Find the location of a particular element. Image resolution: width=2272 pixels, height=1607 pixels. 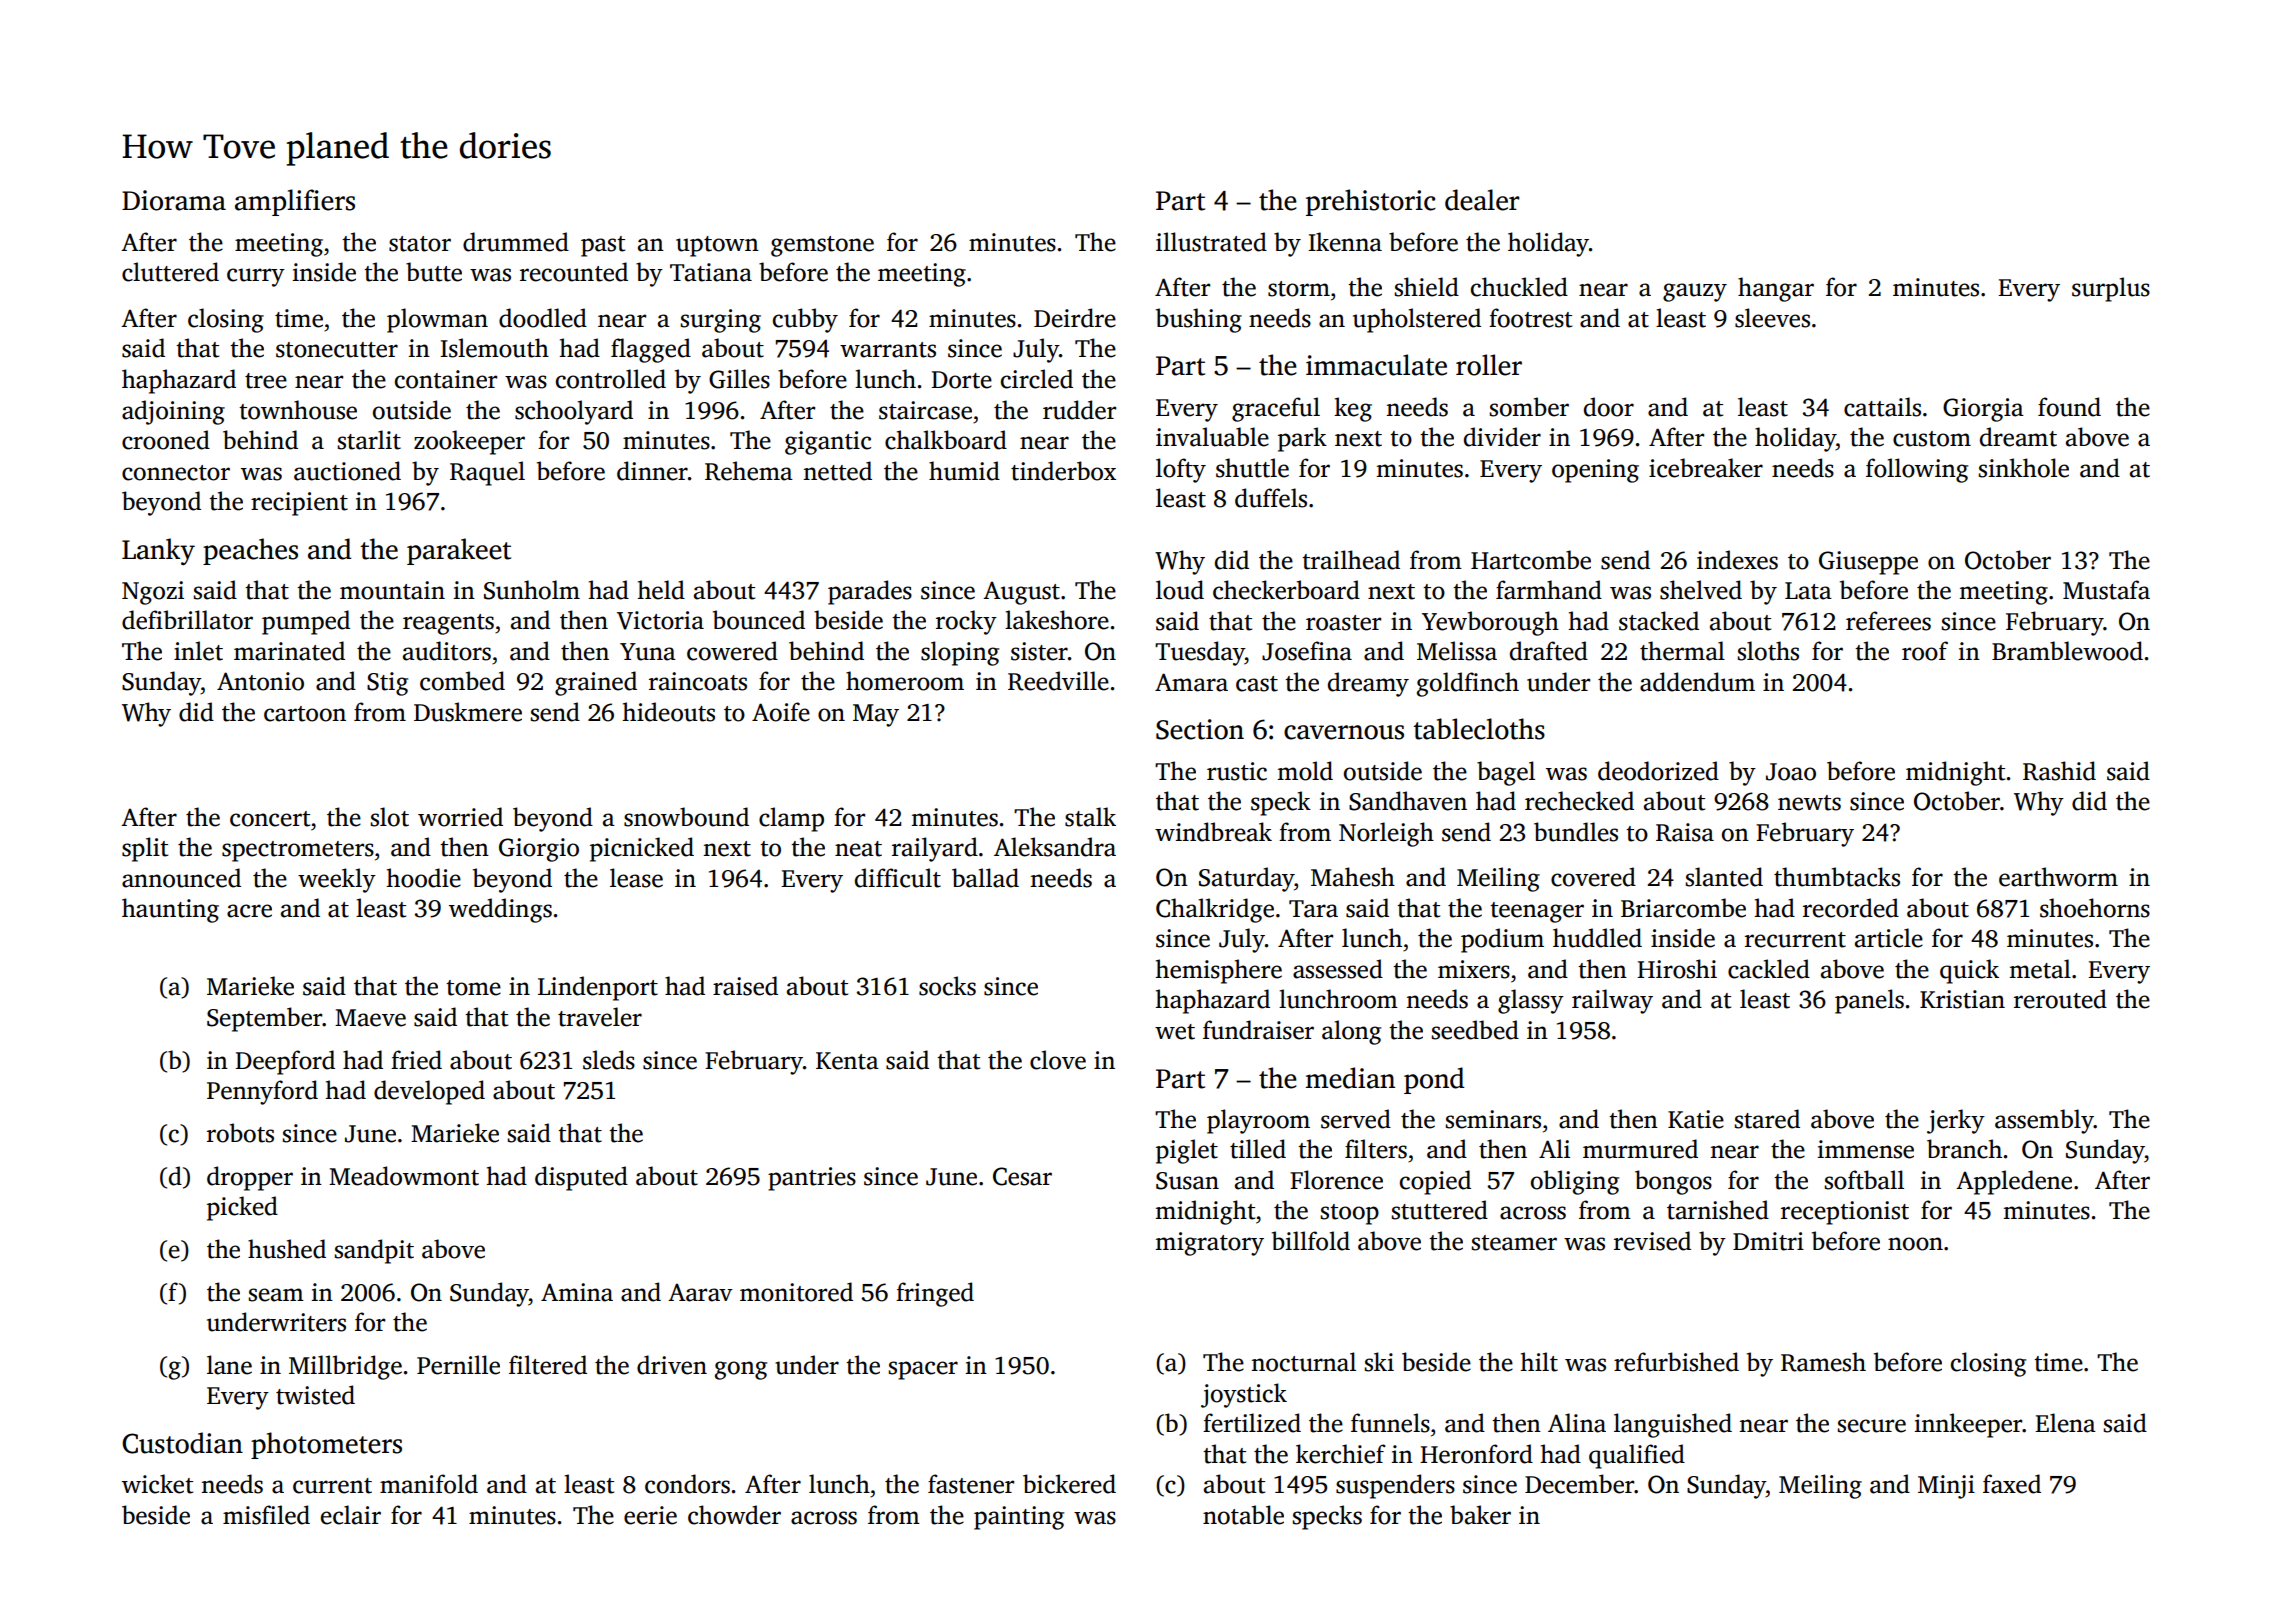

seam is located at coordinates (276, 1295).
